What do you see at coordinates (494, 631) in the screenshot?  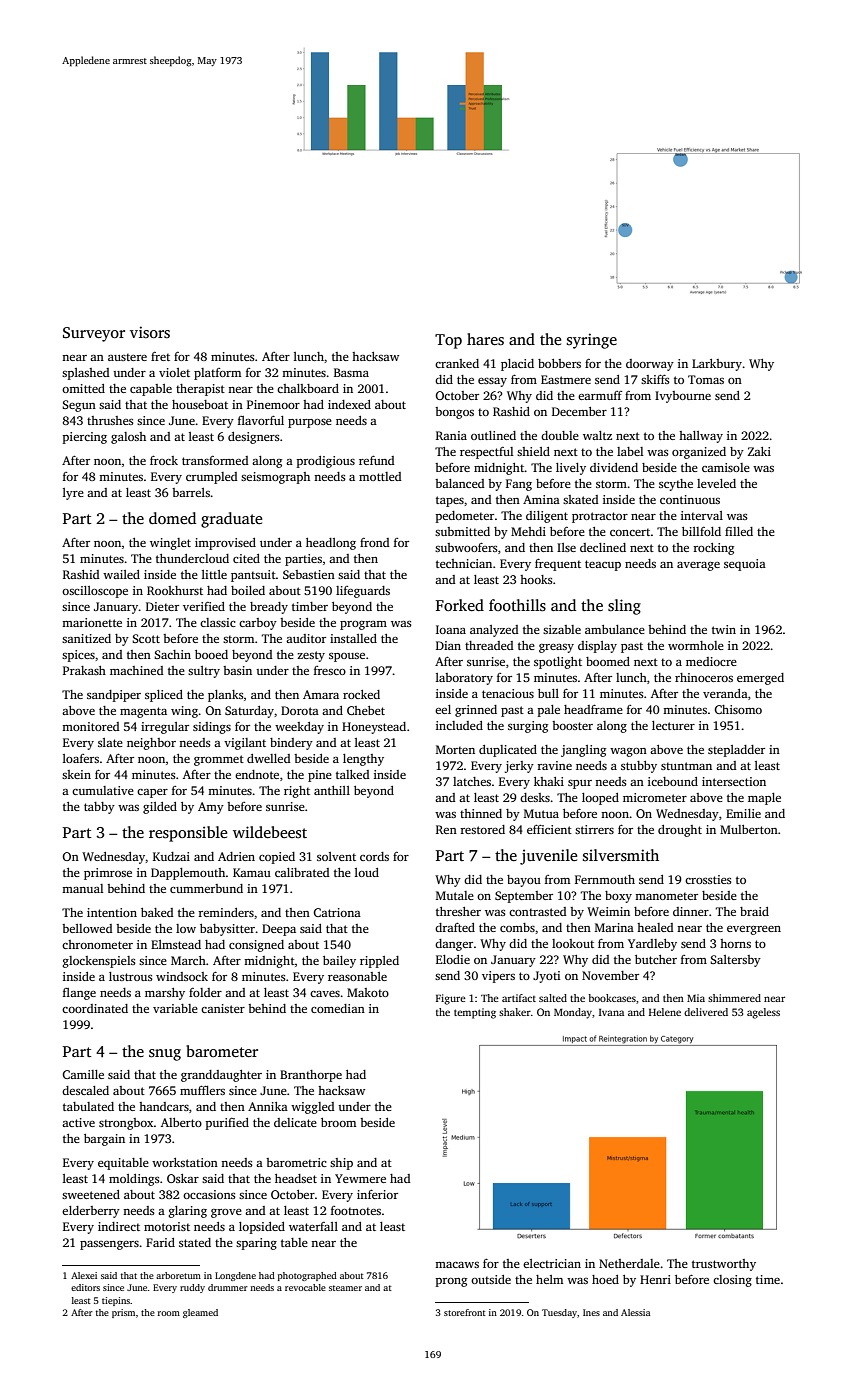 I see `analyzed` at bounding box center [494, 631].
